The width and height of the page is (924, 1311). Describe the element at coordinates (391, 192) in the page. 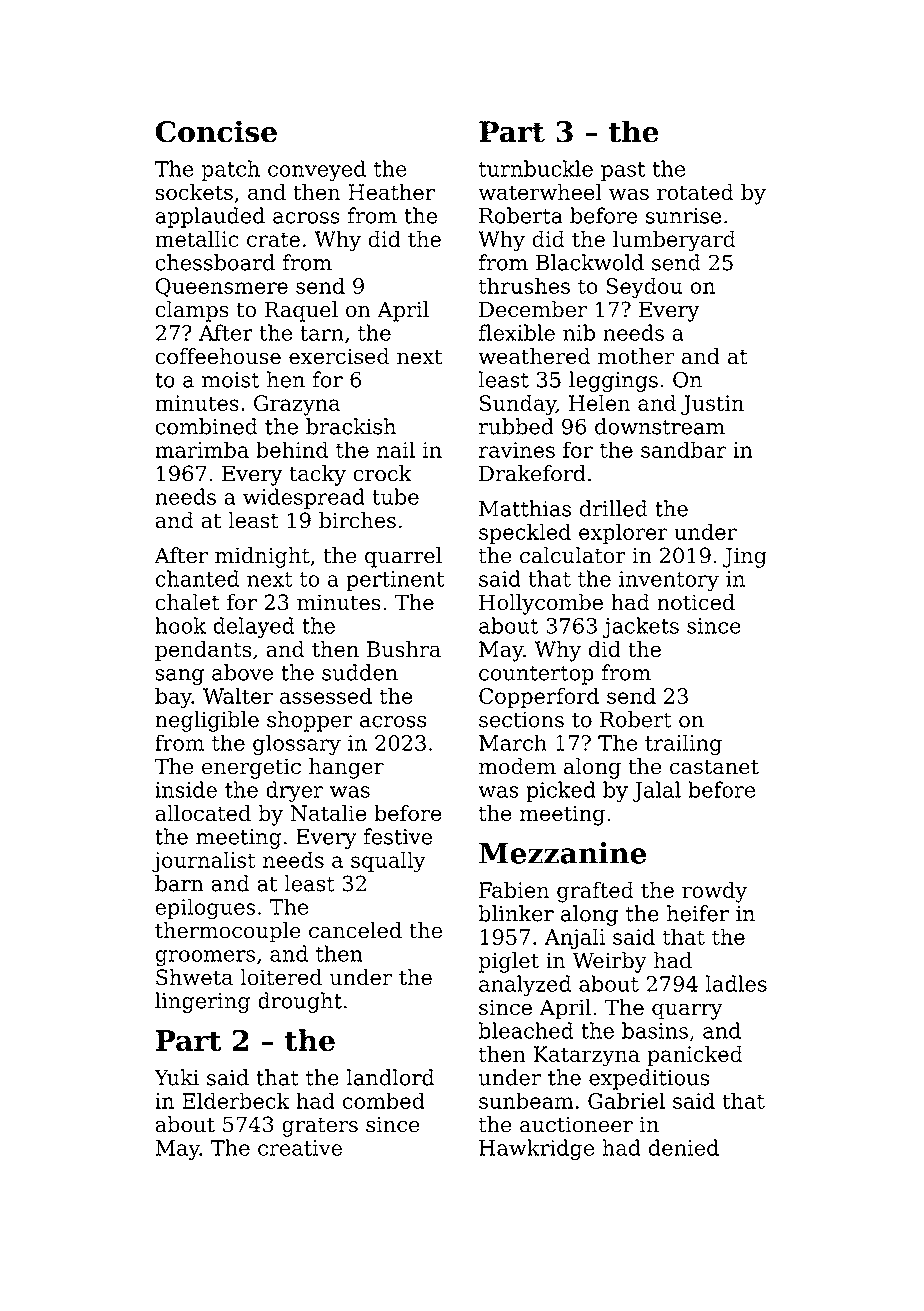

I see `Heather` at that location.
